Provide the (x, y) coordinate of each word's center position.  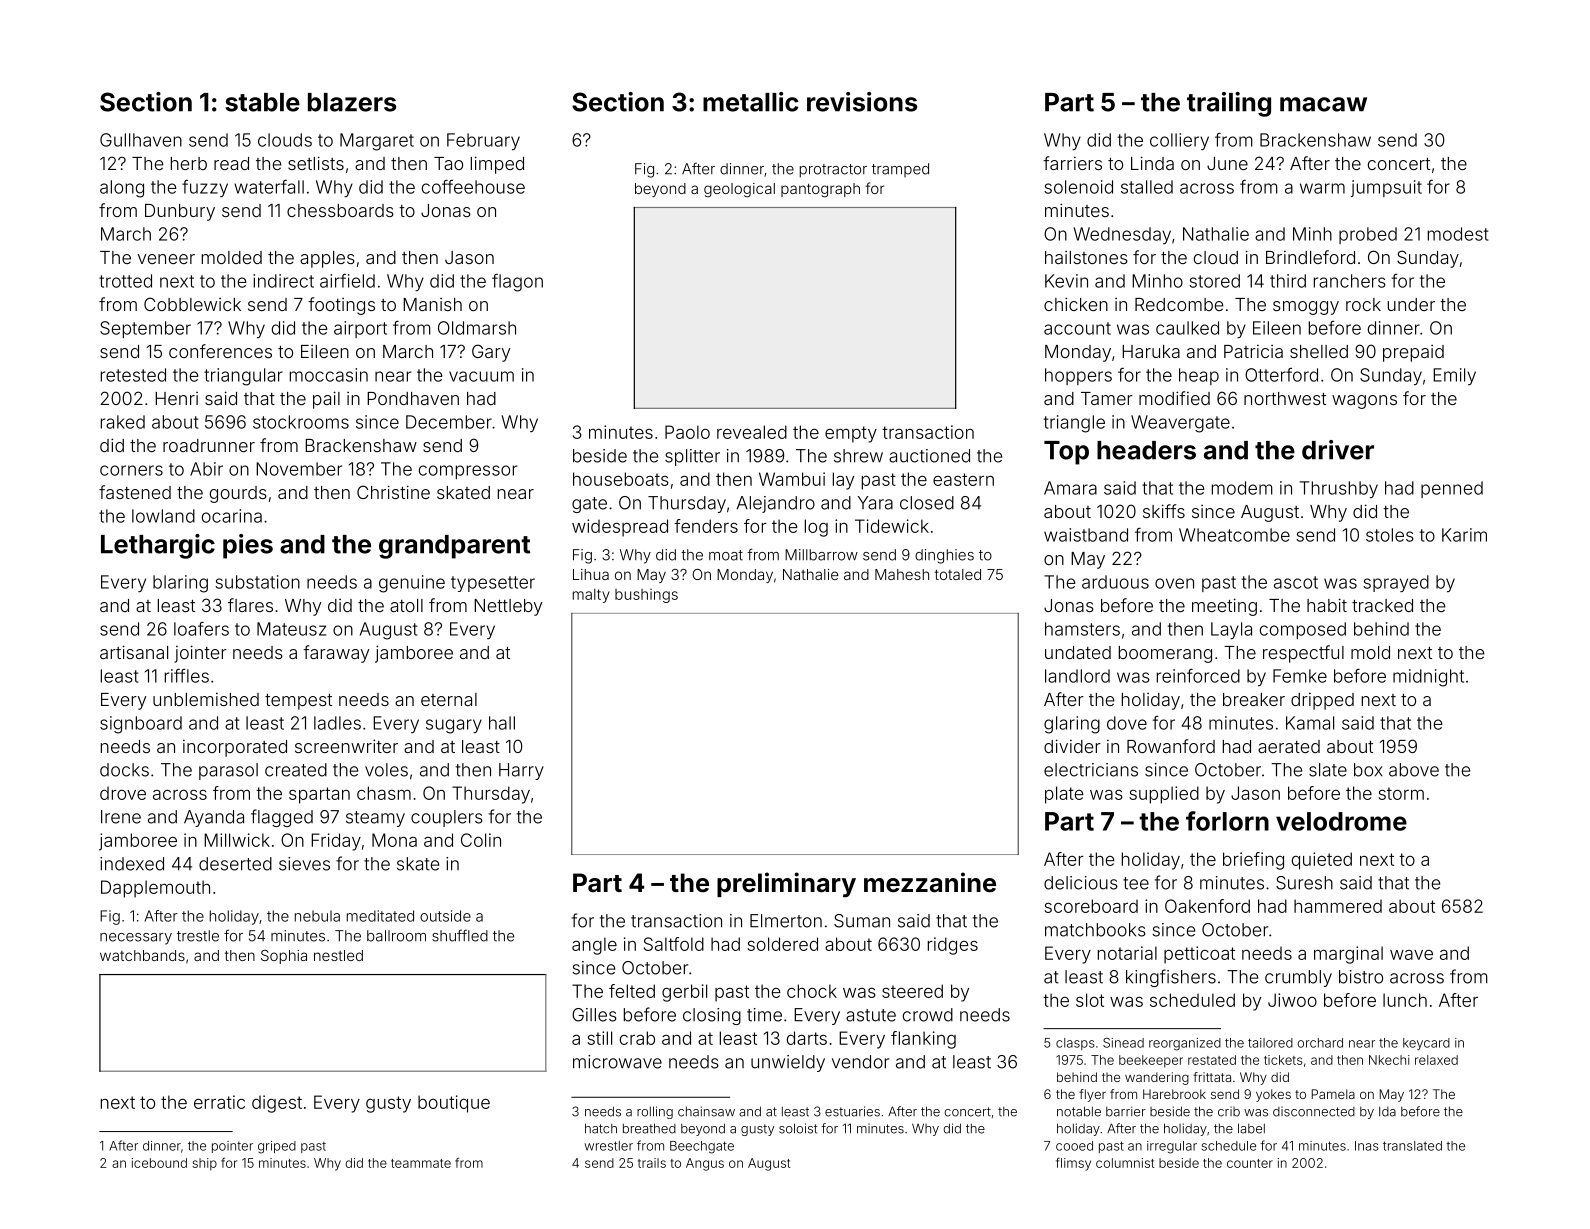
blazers (352, 102)
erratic (219, 1102)
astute (871, 1015)
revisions (862, 102)
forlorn (1227, 821)
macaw (1323, 104)
